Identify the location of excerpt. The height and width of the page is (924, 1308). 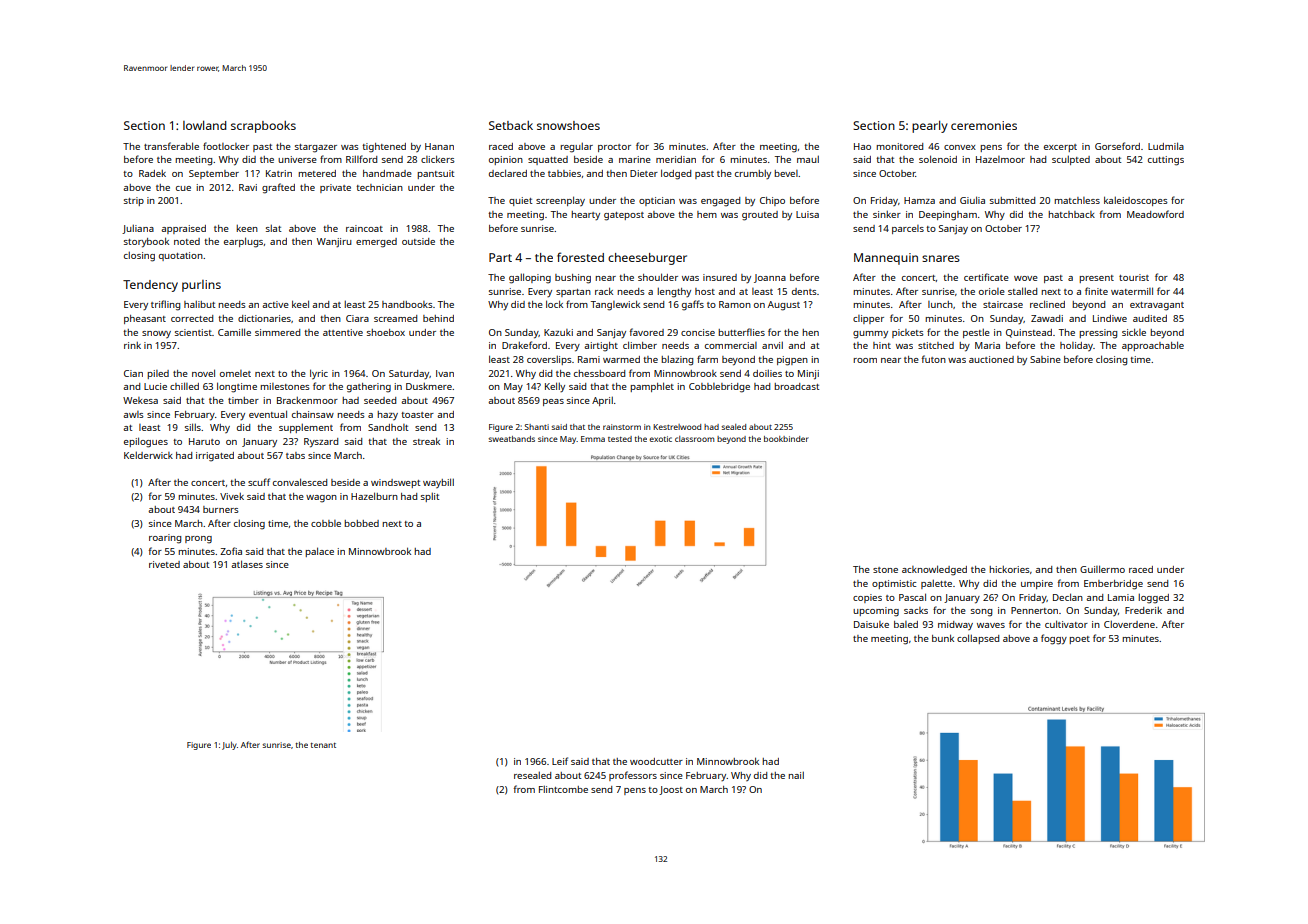
(1060, 148).
